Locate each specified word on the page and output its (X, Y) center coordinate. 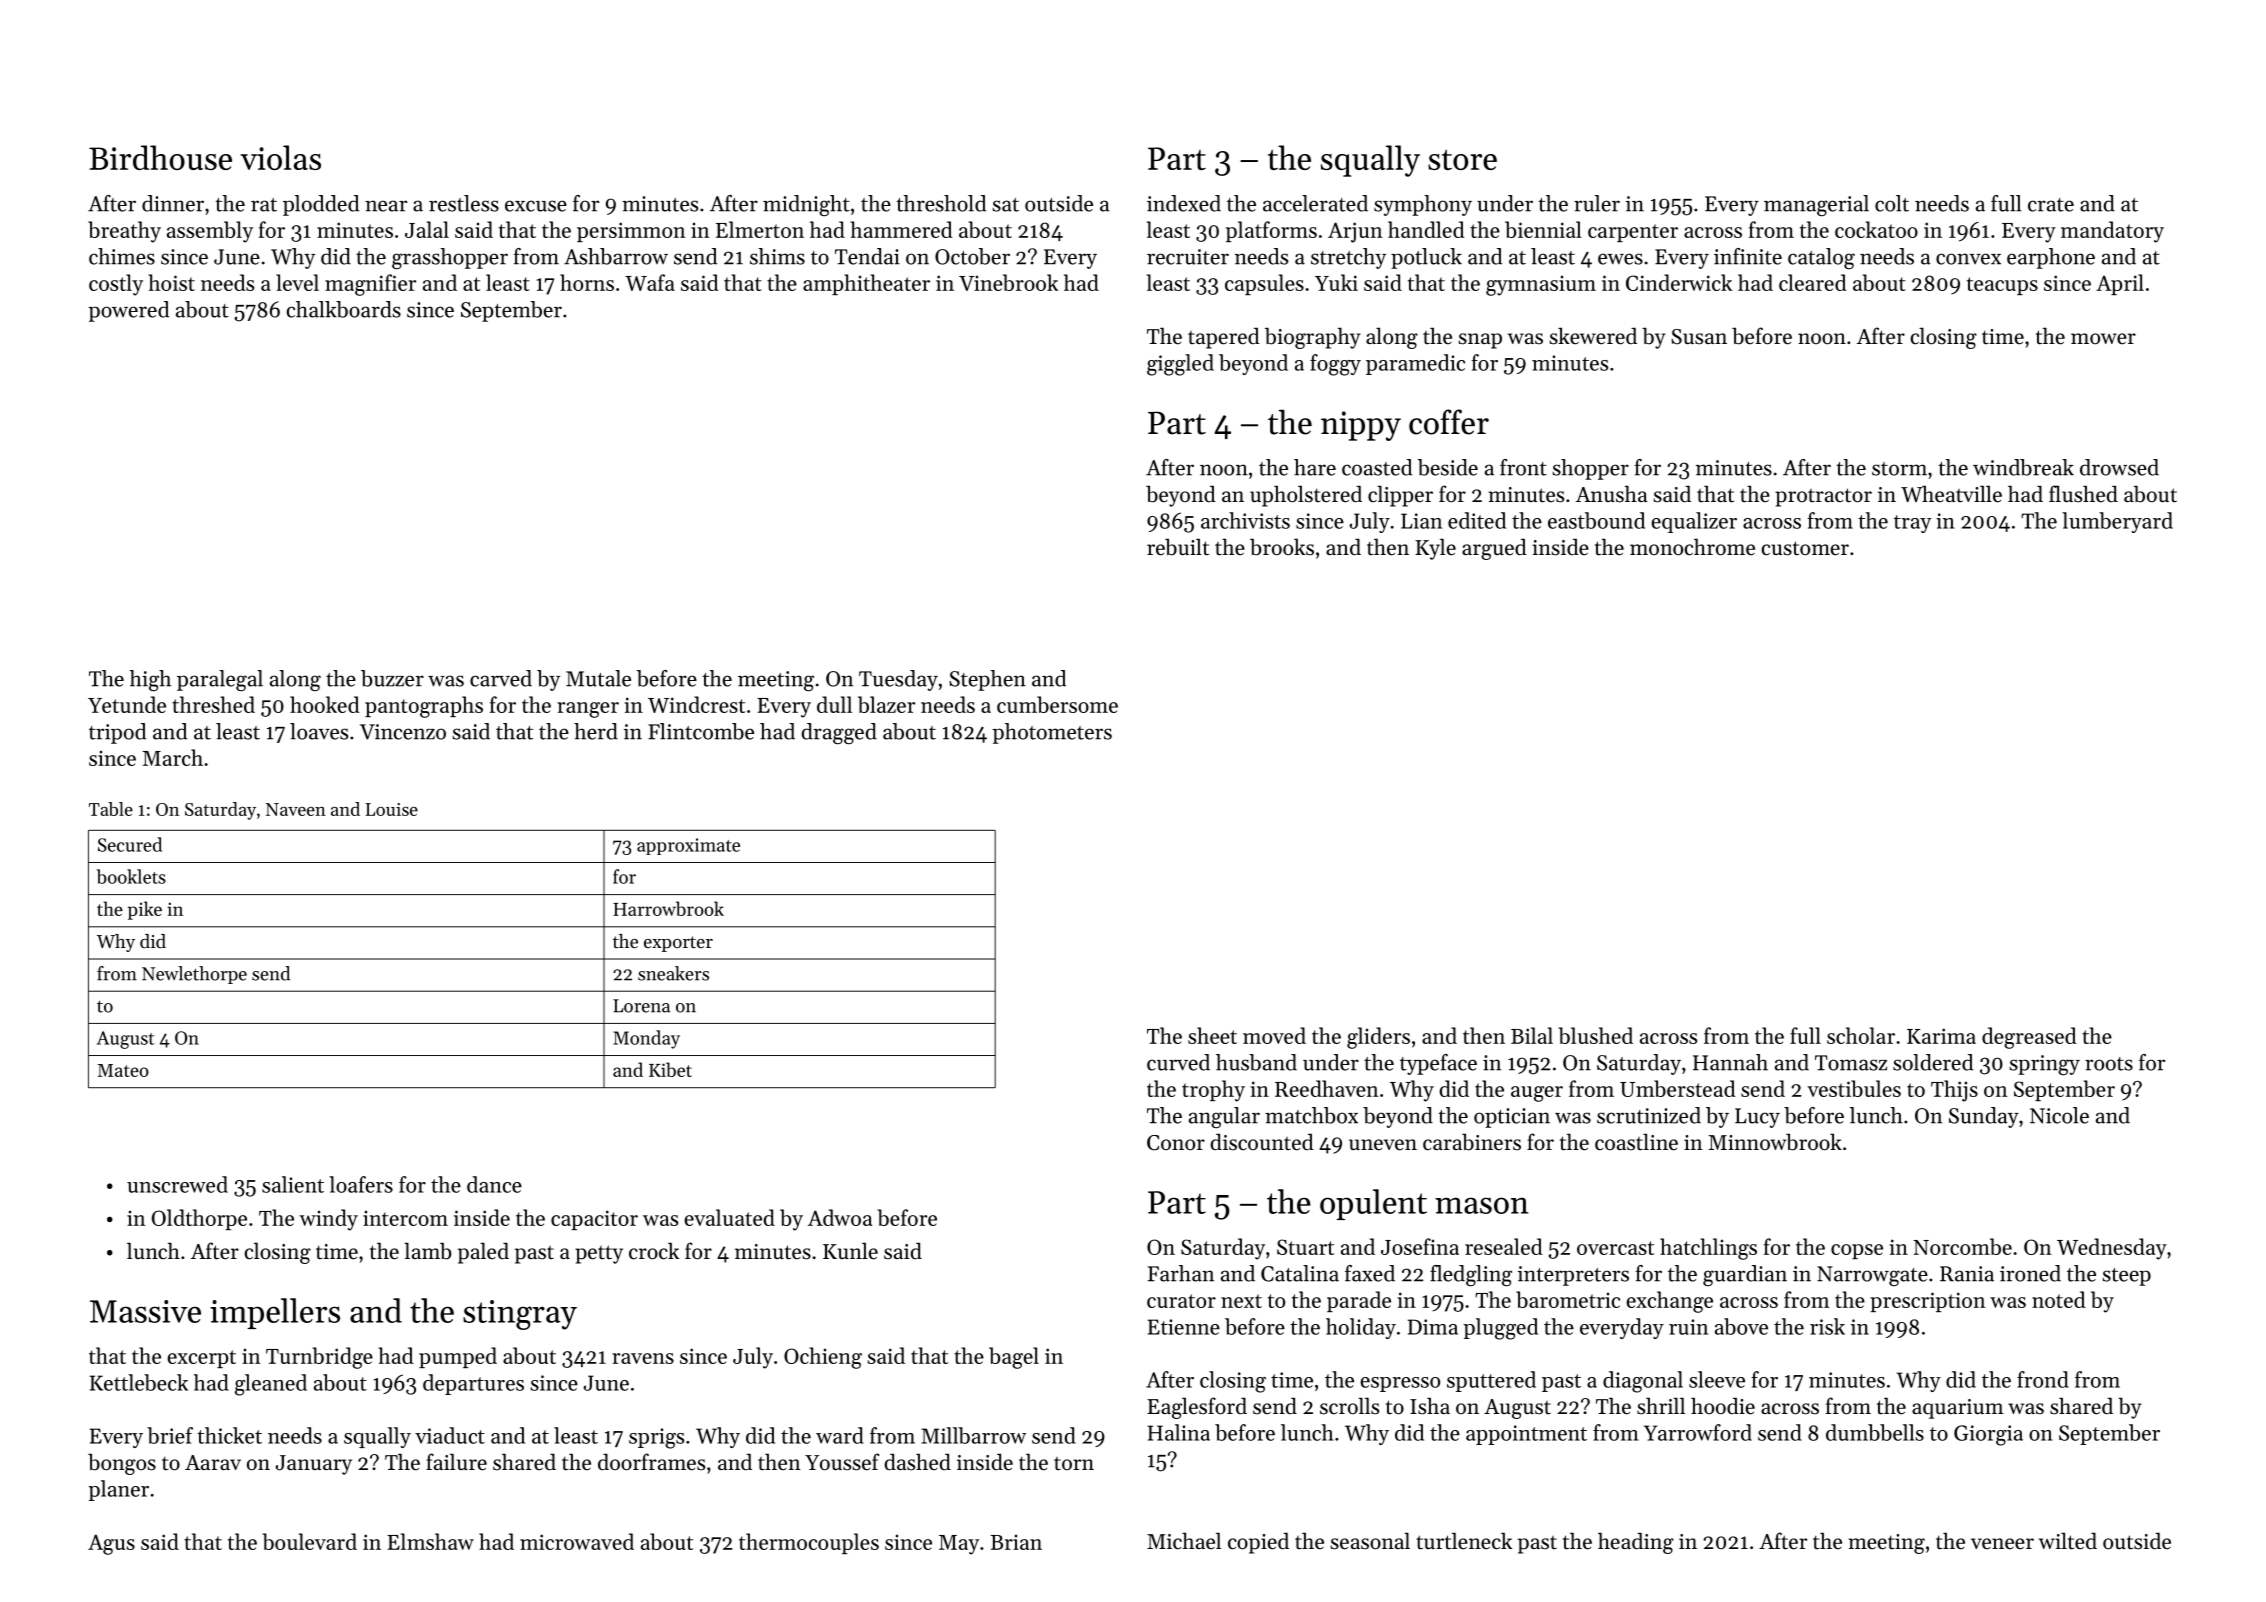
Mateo (123, 1070)
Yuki (1336, 282)
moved (1274, 1035)
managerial (1816, 205)
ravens (643, 1358)
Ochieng (823, 1358)
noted (2059, 1299)
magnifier (370, 285)
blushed (1596, 1035)
